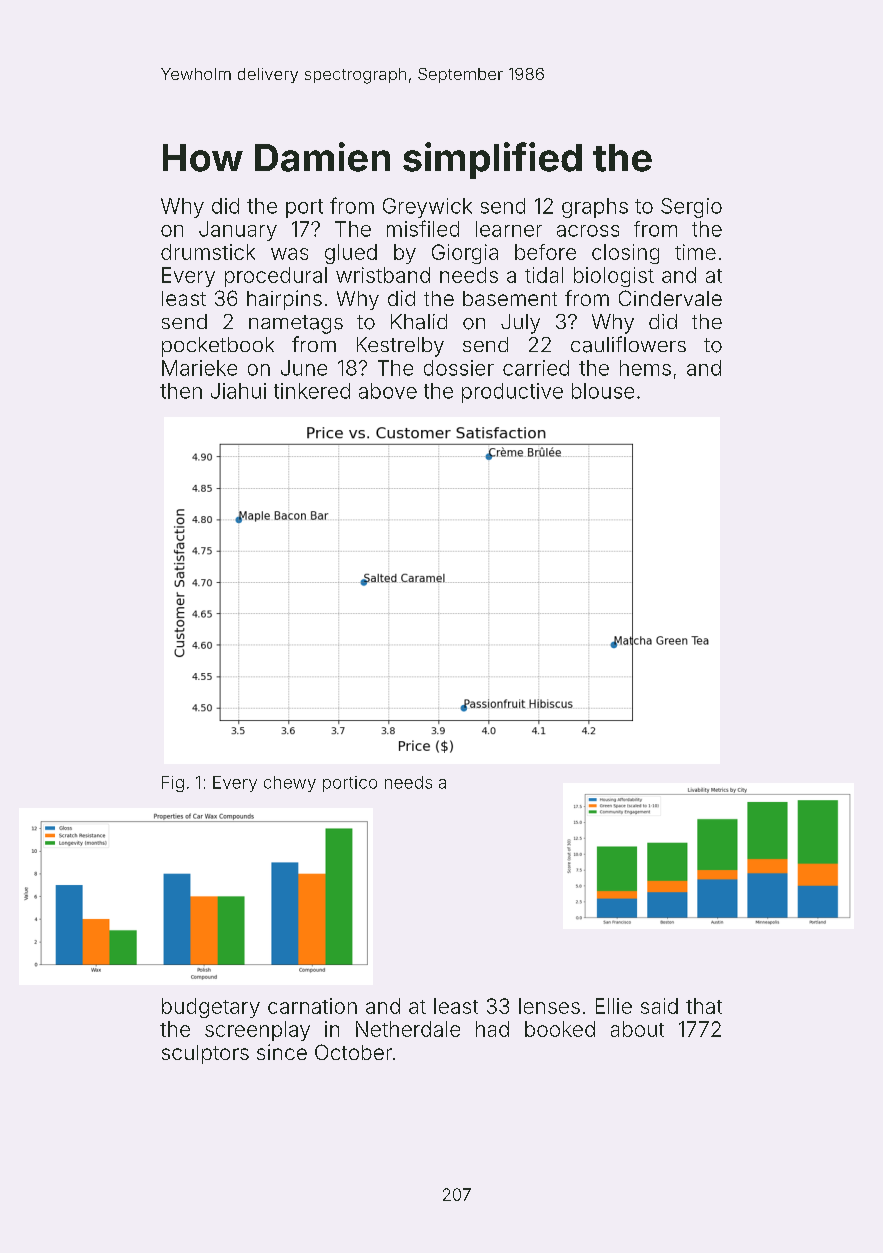 The image size is (883, 1253). What do you see at coordinates (388, 391) in the document?
I see `above` at bounding box center [388, 391].
